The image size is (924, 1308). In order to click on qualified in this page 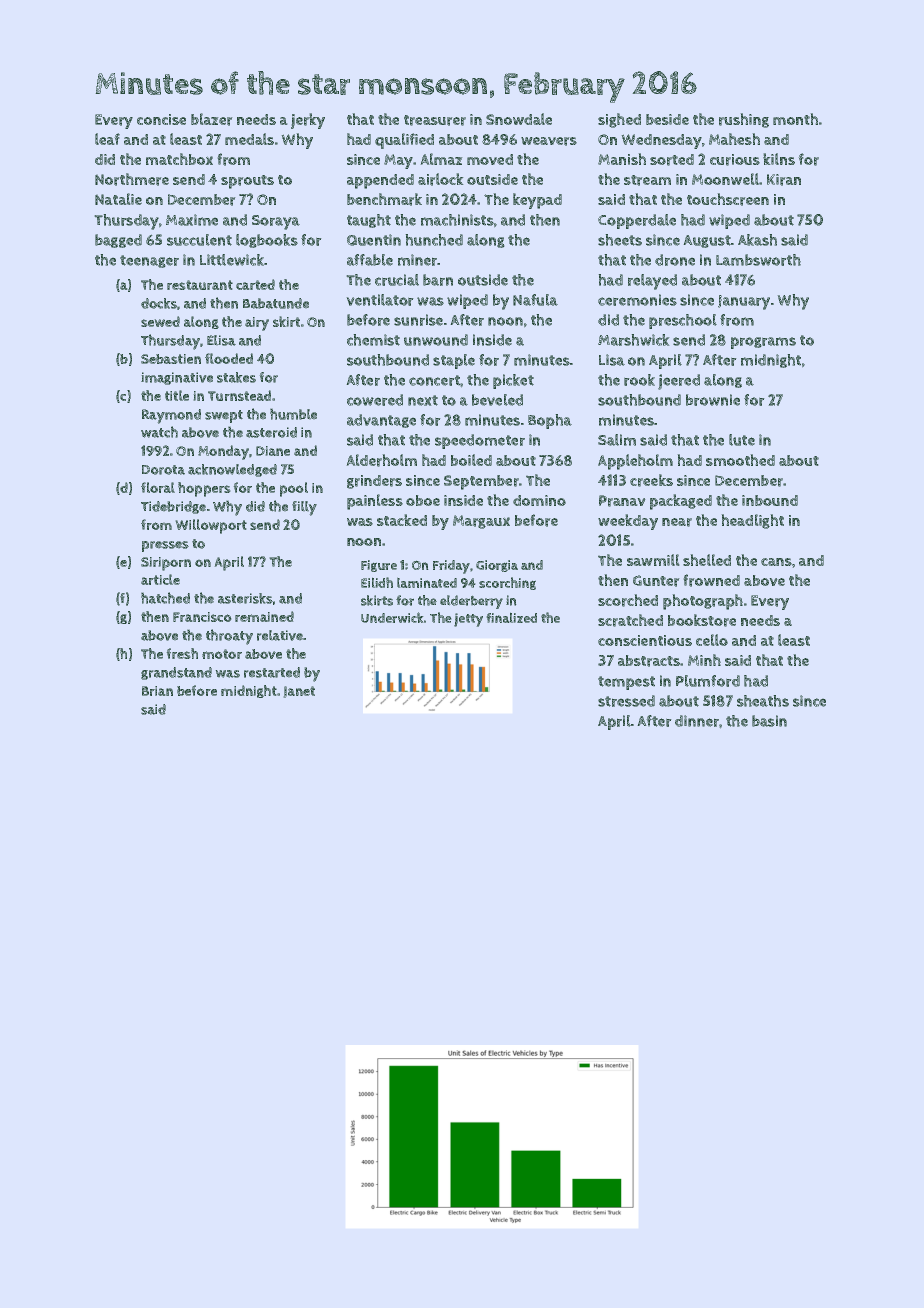, I will do `click(404, 141)`.
